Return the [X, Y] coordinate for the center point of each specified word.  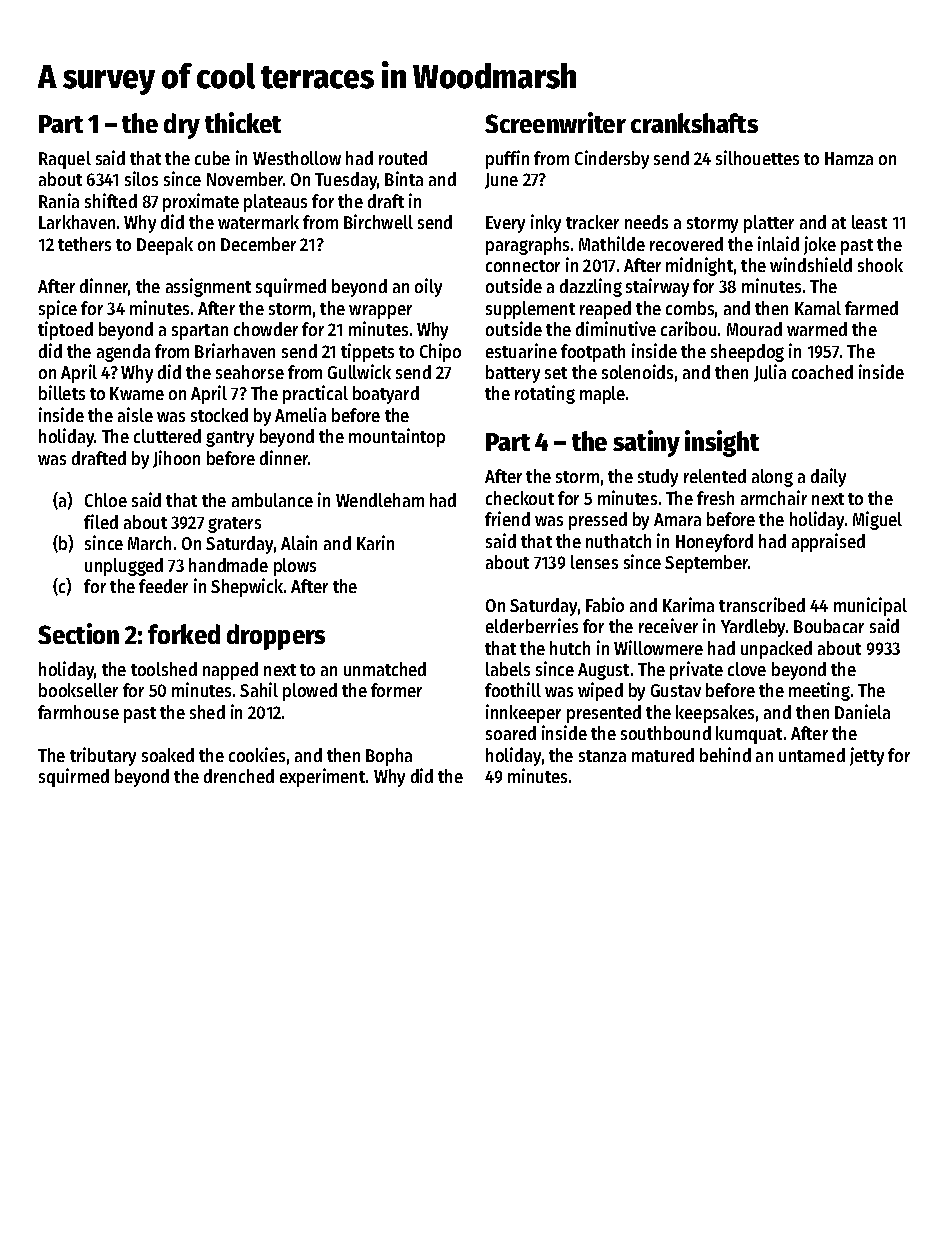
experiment [322, 777]
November [245, 179]
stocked [219, 415]
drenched [239, 776]
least [869, 222]
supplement [530, 310]
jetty [867, 756]
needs [646, 222]
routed [403, 158]
